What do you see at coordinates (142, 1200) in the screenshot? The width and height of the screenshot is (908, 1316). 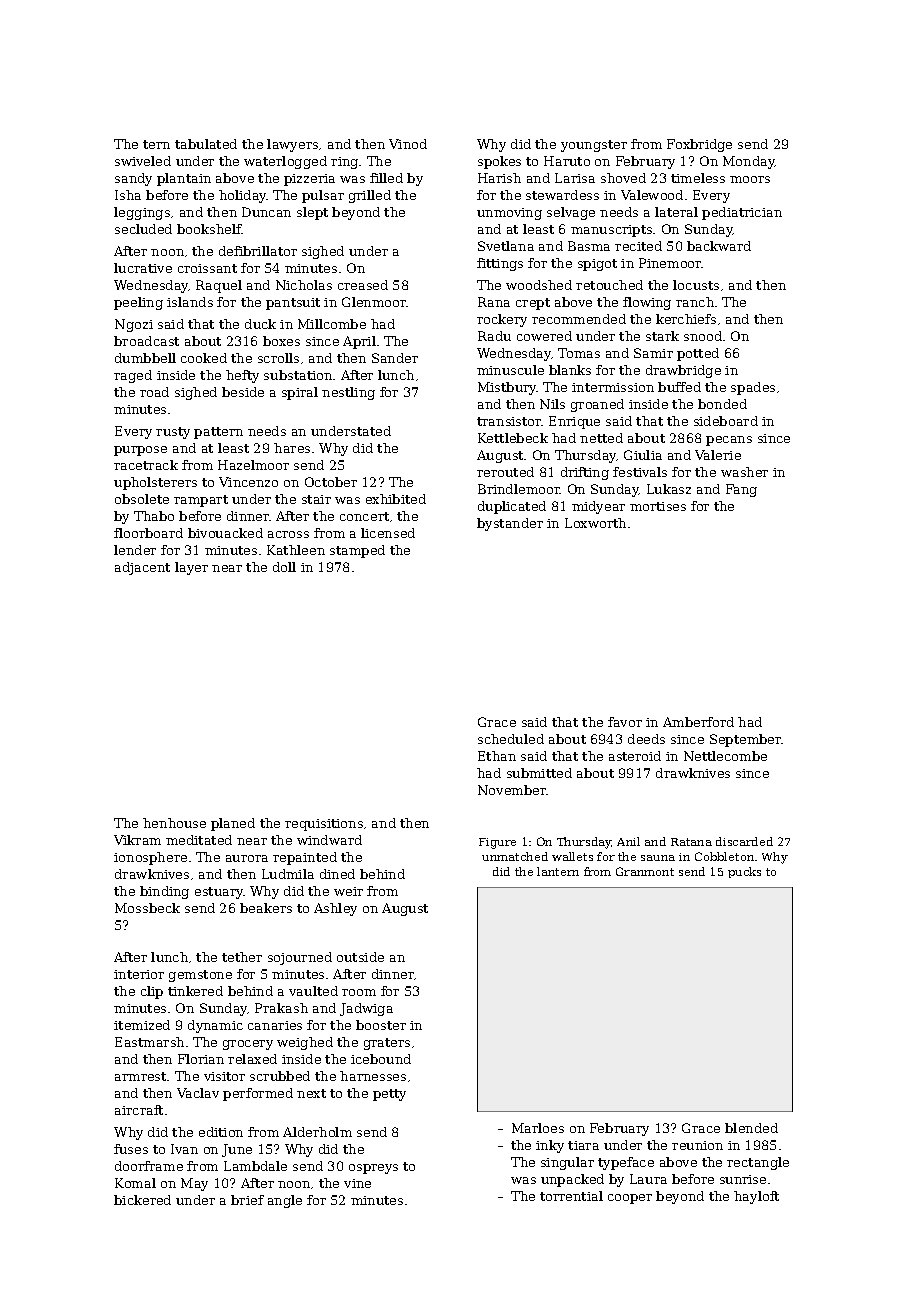 I see `bickered` at bounding box center [142, 1200].
